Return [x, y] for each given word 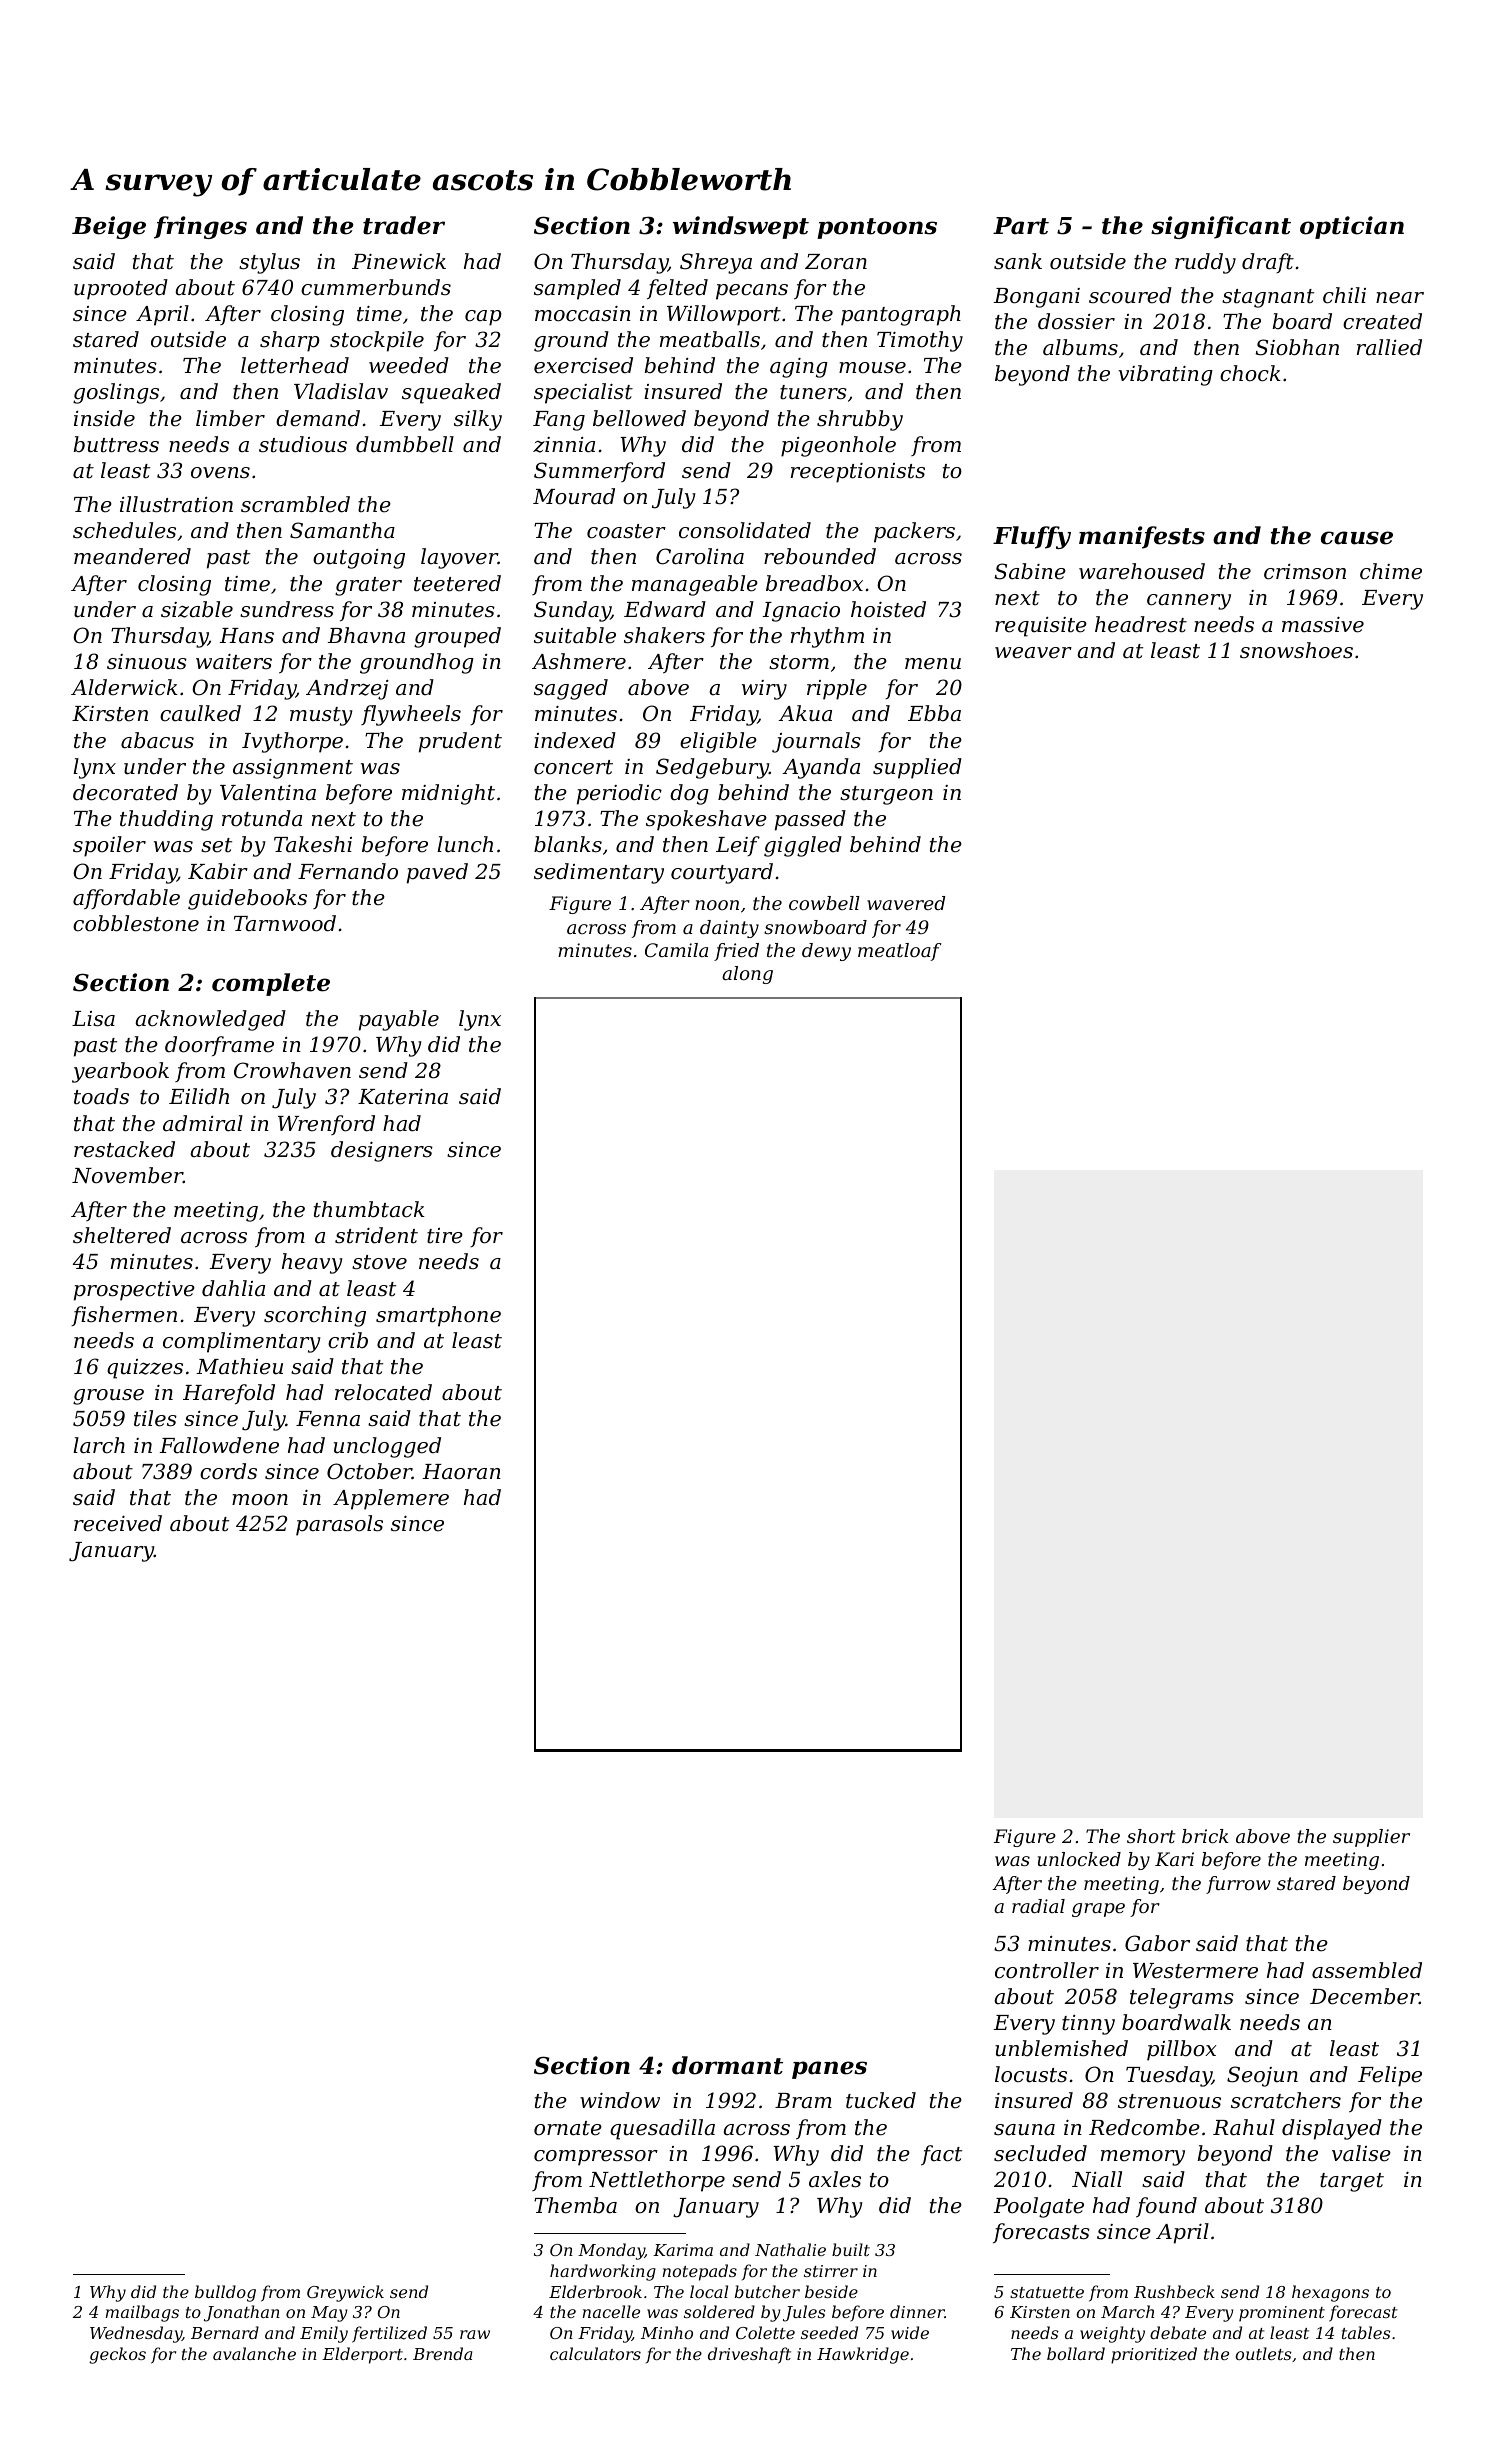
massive [1323, 625]
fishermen [124, 1316]
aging [799, 368]
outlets [1263, 2353]
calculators [595, 2353]
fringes [200, 227]
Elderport [362, 2355]
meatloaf [899, 952]
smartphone [438, 1316]
